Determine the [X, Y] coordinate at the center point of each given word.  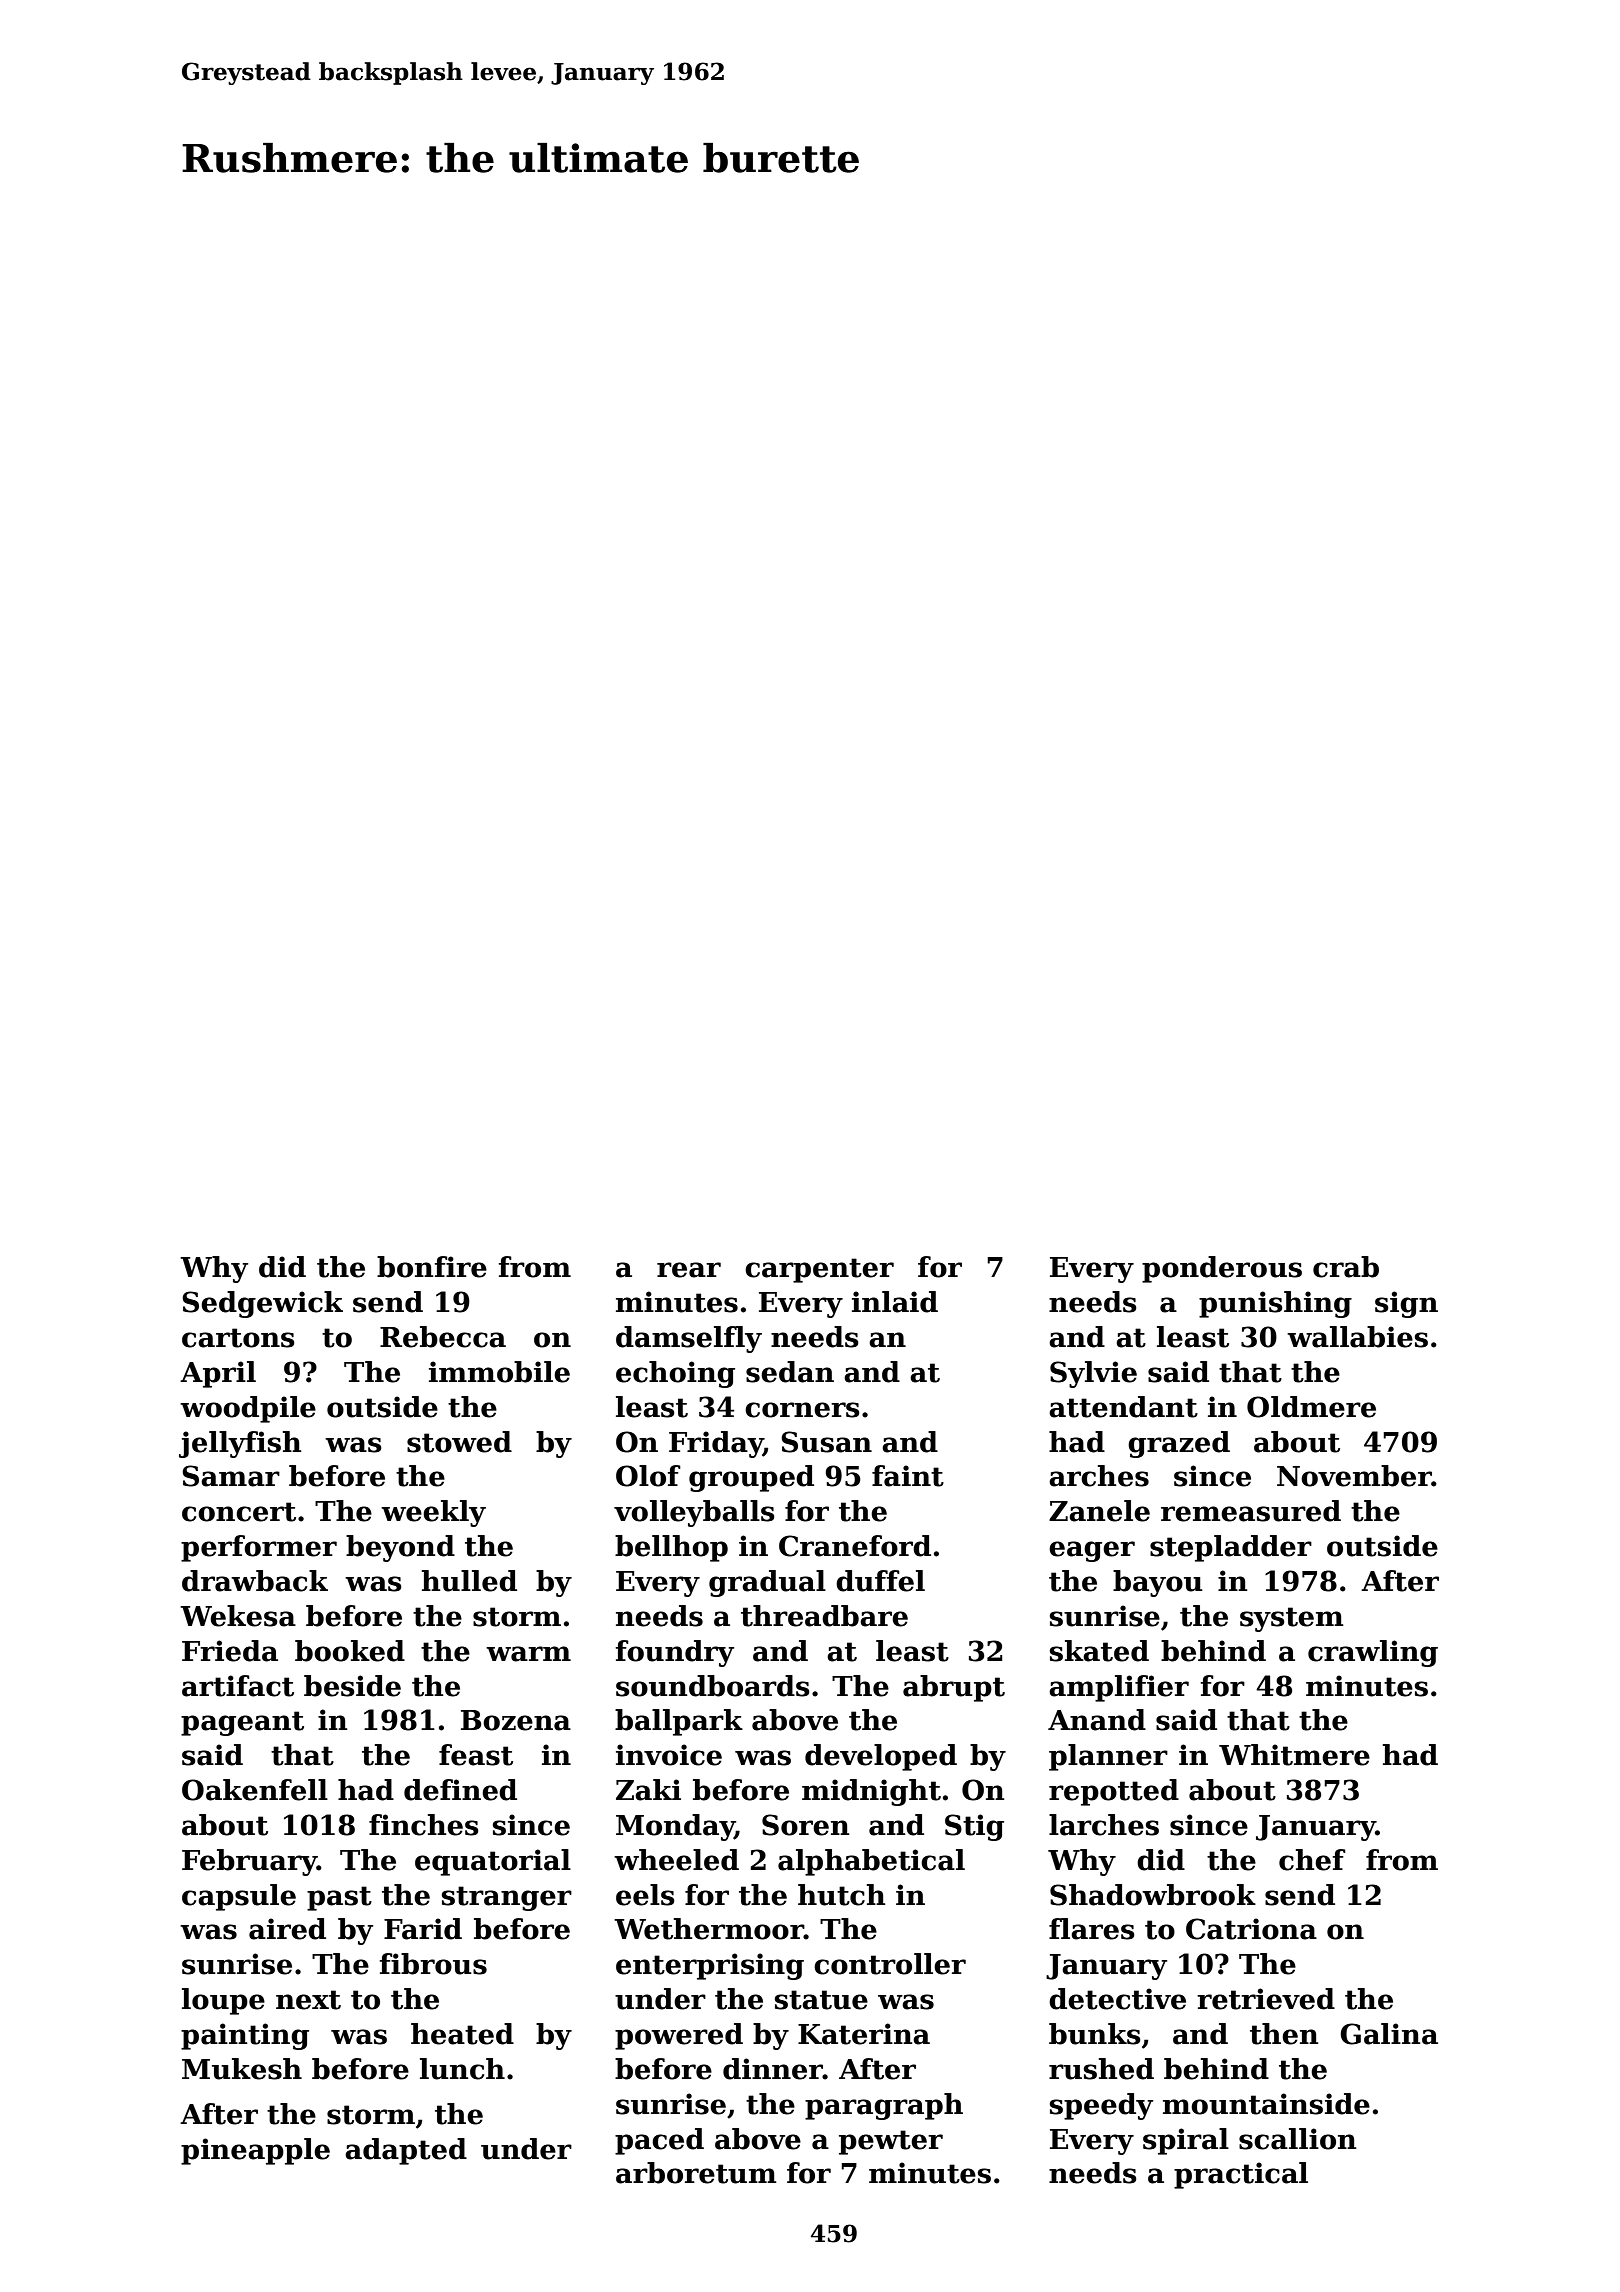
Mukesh [242, 2069]
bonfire [432, 1267]
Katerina [864, 2034]
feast [476, 1755]
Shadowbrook [1153, 1895]
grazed [1179, 1444]
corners [802, 1410]
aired [287, 1929]
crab [1346, 1267]
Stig [974, 1827]
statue [821, 2000]
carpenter [819, 1270]
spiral [1186, 2141]
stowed [459, 1442]
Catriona [1251, 1929]
